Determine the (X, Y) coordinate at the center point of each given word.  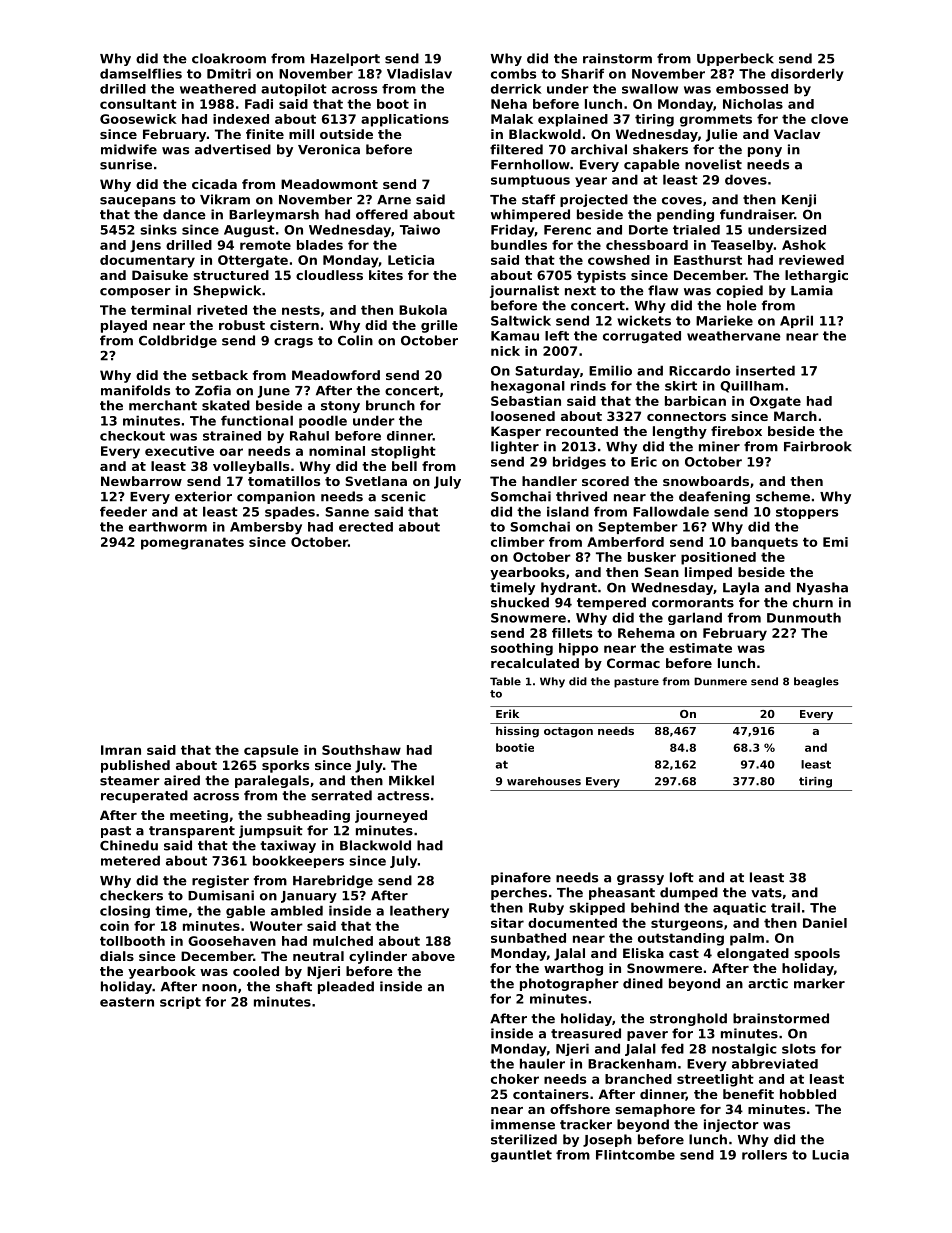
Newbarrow (141, 481)
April (796, 321)
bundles (519, 245)
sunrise (126, 164)
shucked (520, 602)
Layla (741, 588)
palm (747, 939)
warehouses (544, 781)
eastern (127, 1002)
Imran (121, 750)
